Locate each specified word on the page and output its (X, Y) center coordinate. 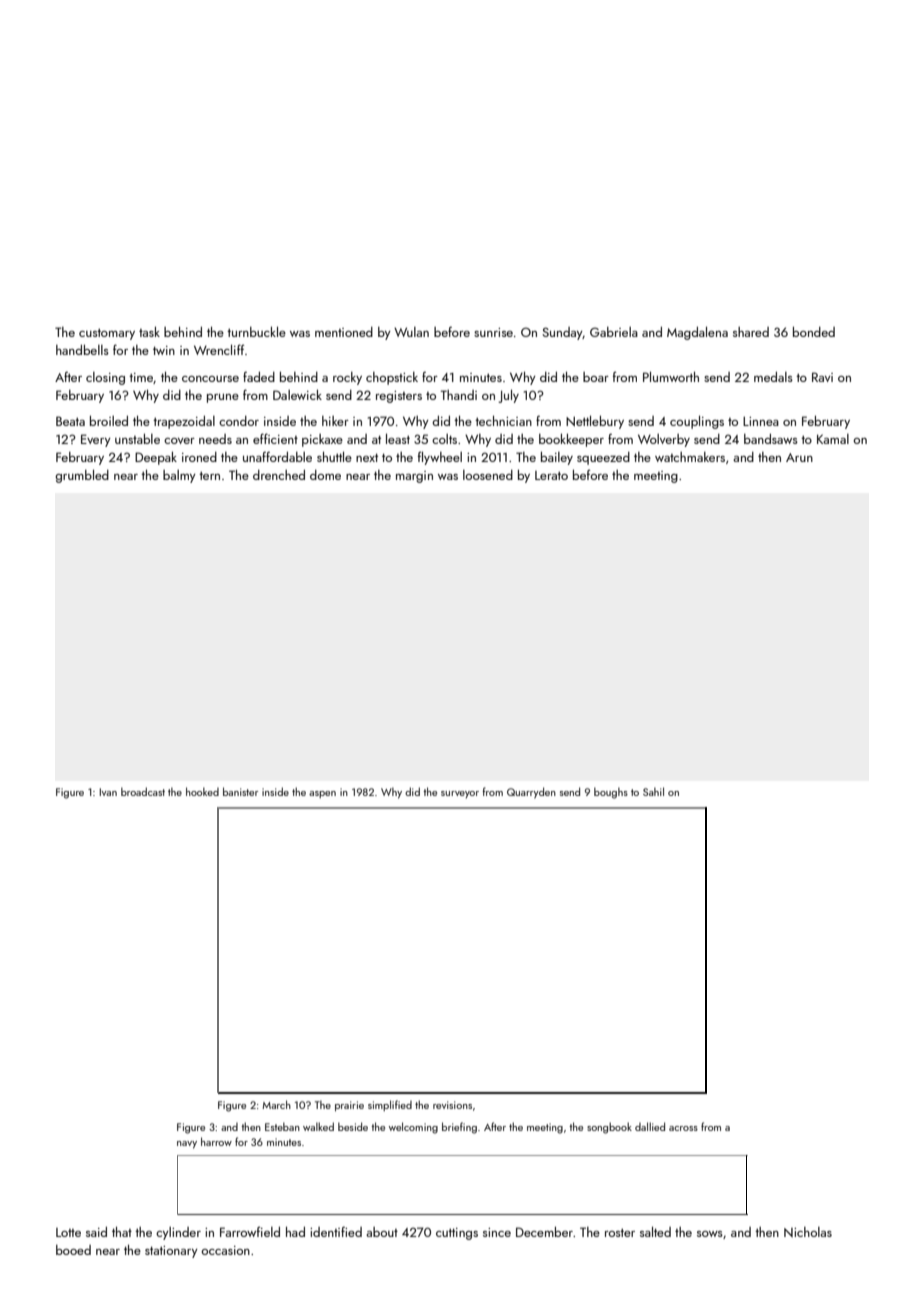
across (683, 1128)
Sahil (653, 791)
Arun (799, 457)
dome (325, 475)
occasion (225, 1250)
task (149, 331)
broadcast (143, 791)
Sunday (562, 333)
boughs (611, 793)
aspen (322, 794)
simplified (390, 1105)
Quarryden (531, 793)
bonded (814, 332)
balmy (179, 476)
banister (240, 791)
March (276, 1104)
